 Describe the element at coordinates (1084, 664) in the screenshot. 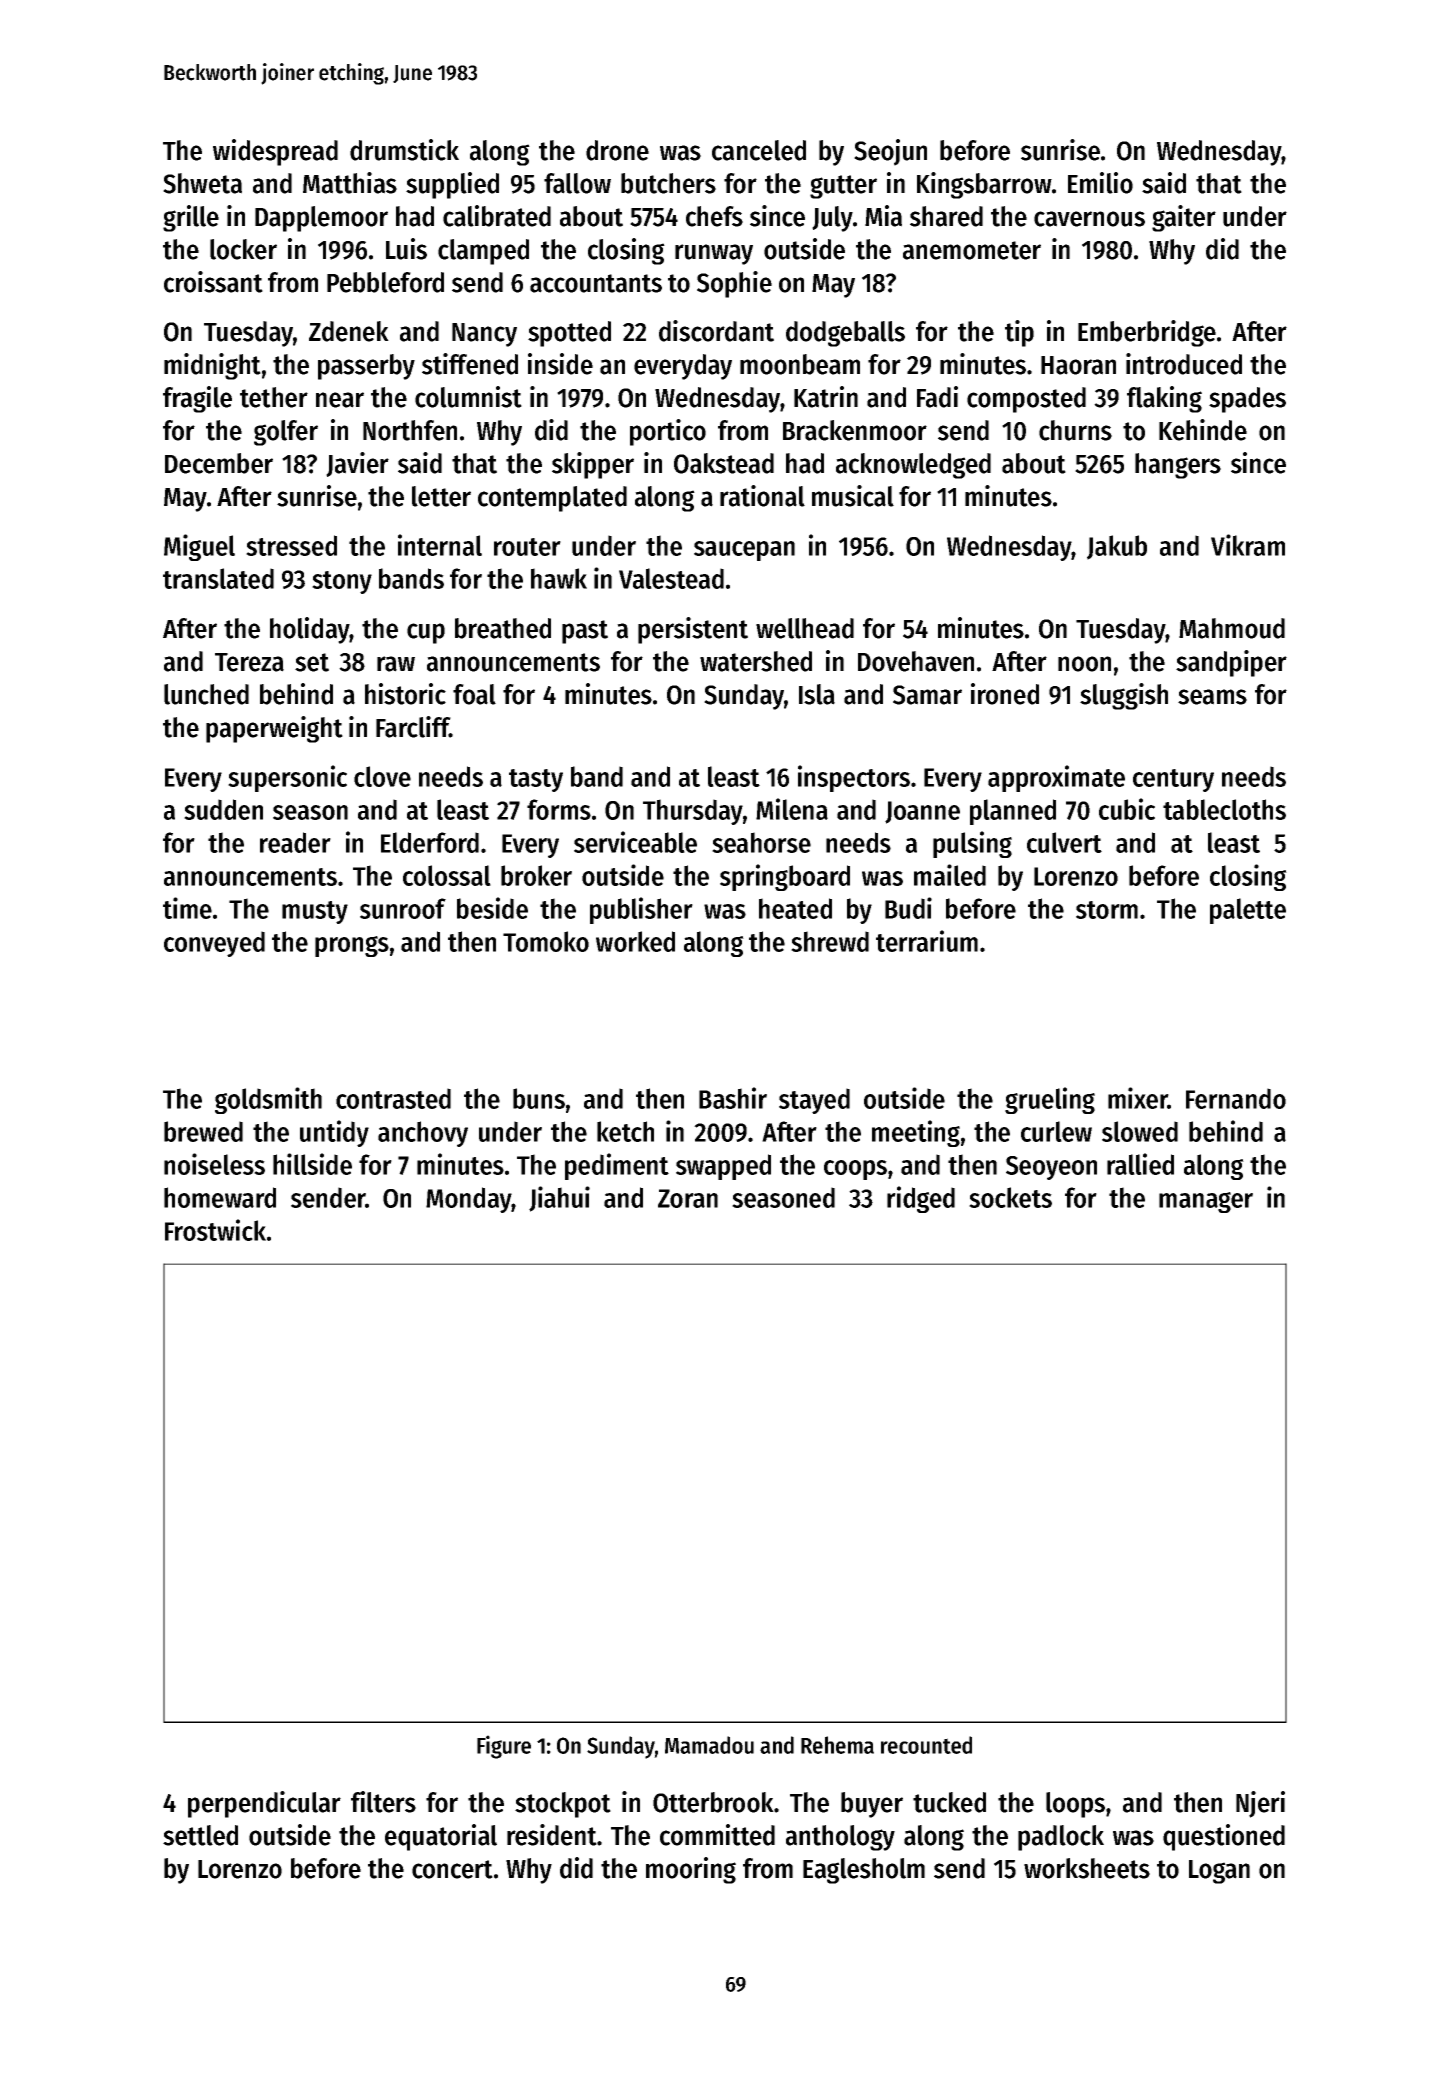

I see `noon` at that location.
